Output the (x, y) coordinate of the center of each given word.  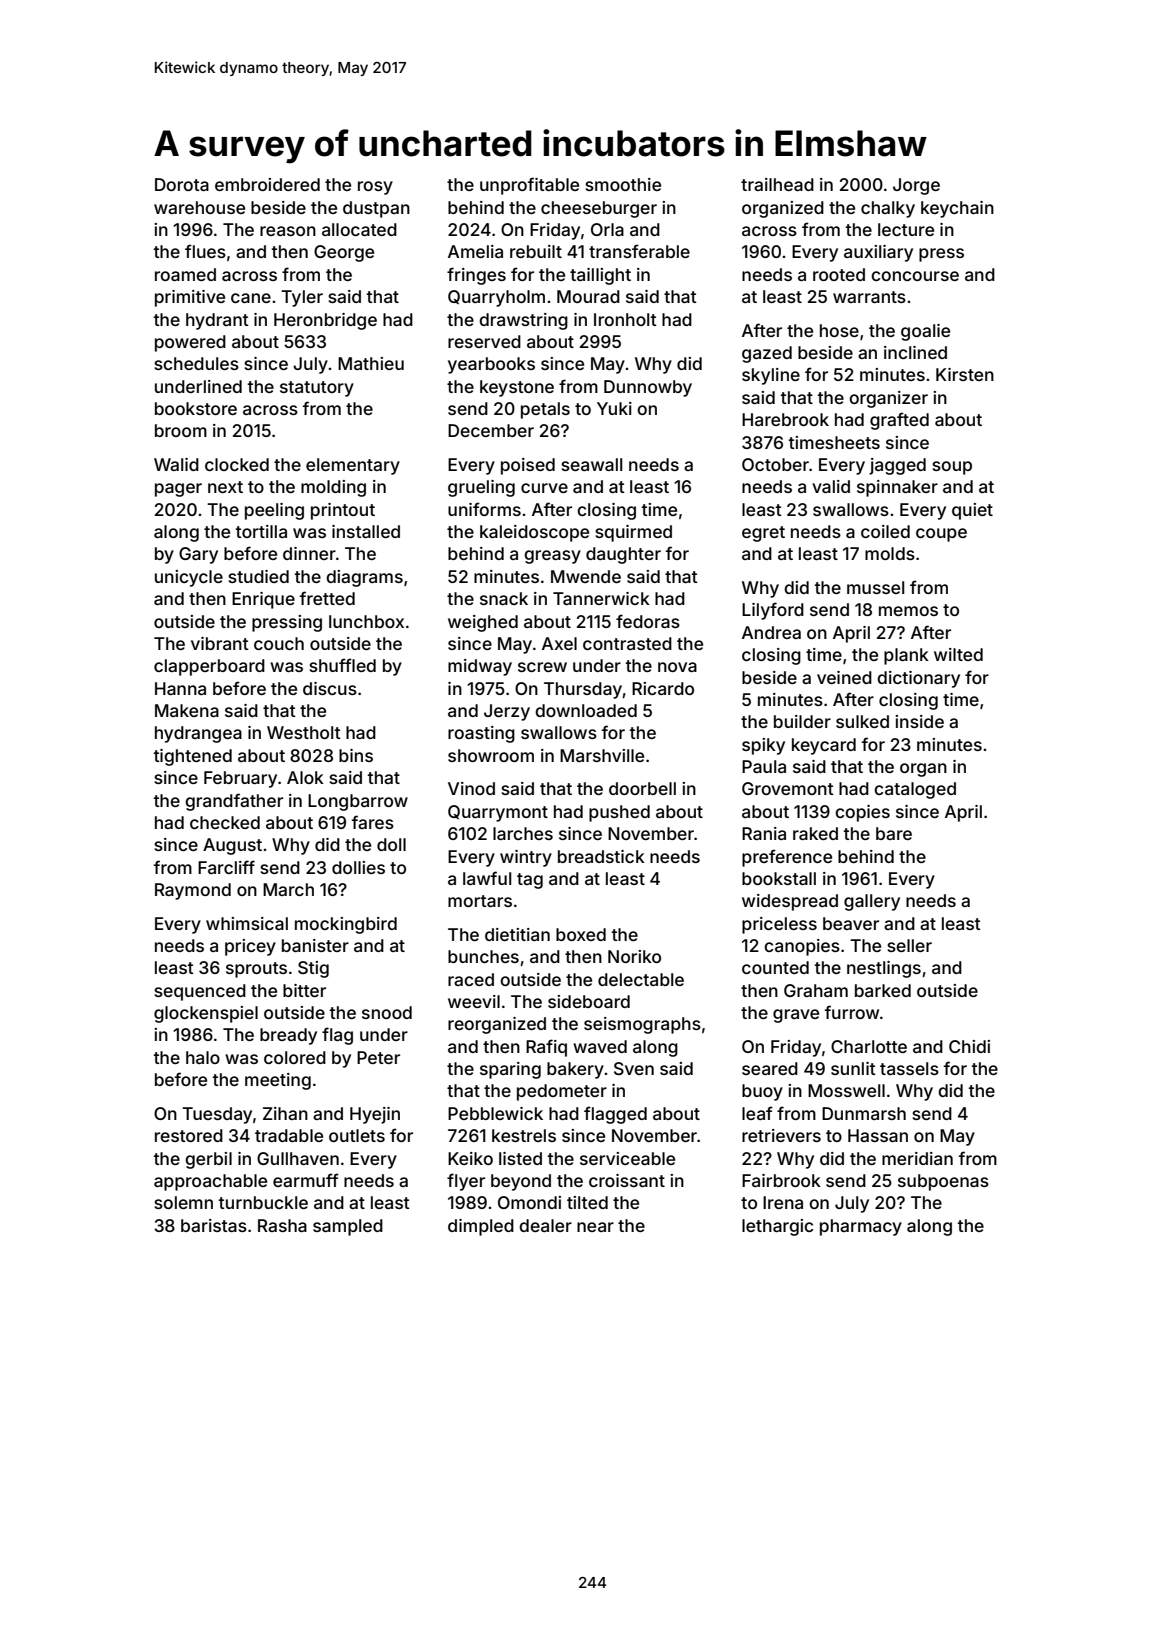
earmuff (306, 1180)
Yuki (614, 408)
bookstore (196, 408)
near (595, 1227)
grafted (899, 421)
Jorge (916, 186)
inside (919, 721)
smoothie (623, 184)
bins (356, 755)
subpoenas (943, 1182)
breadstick (601, 856)
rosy (375, 188)
